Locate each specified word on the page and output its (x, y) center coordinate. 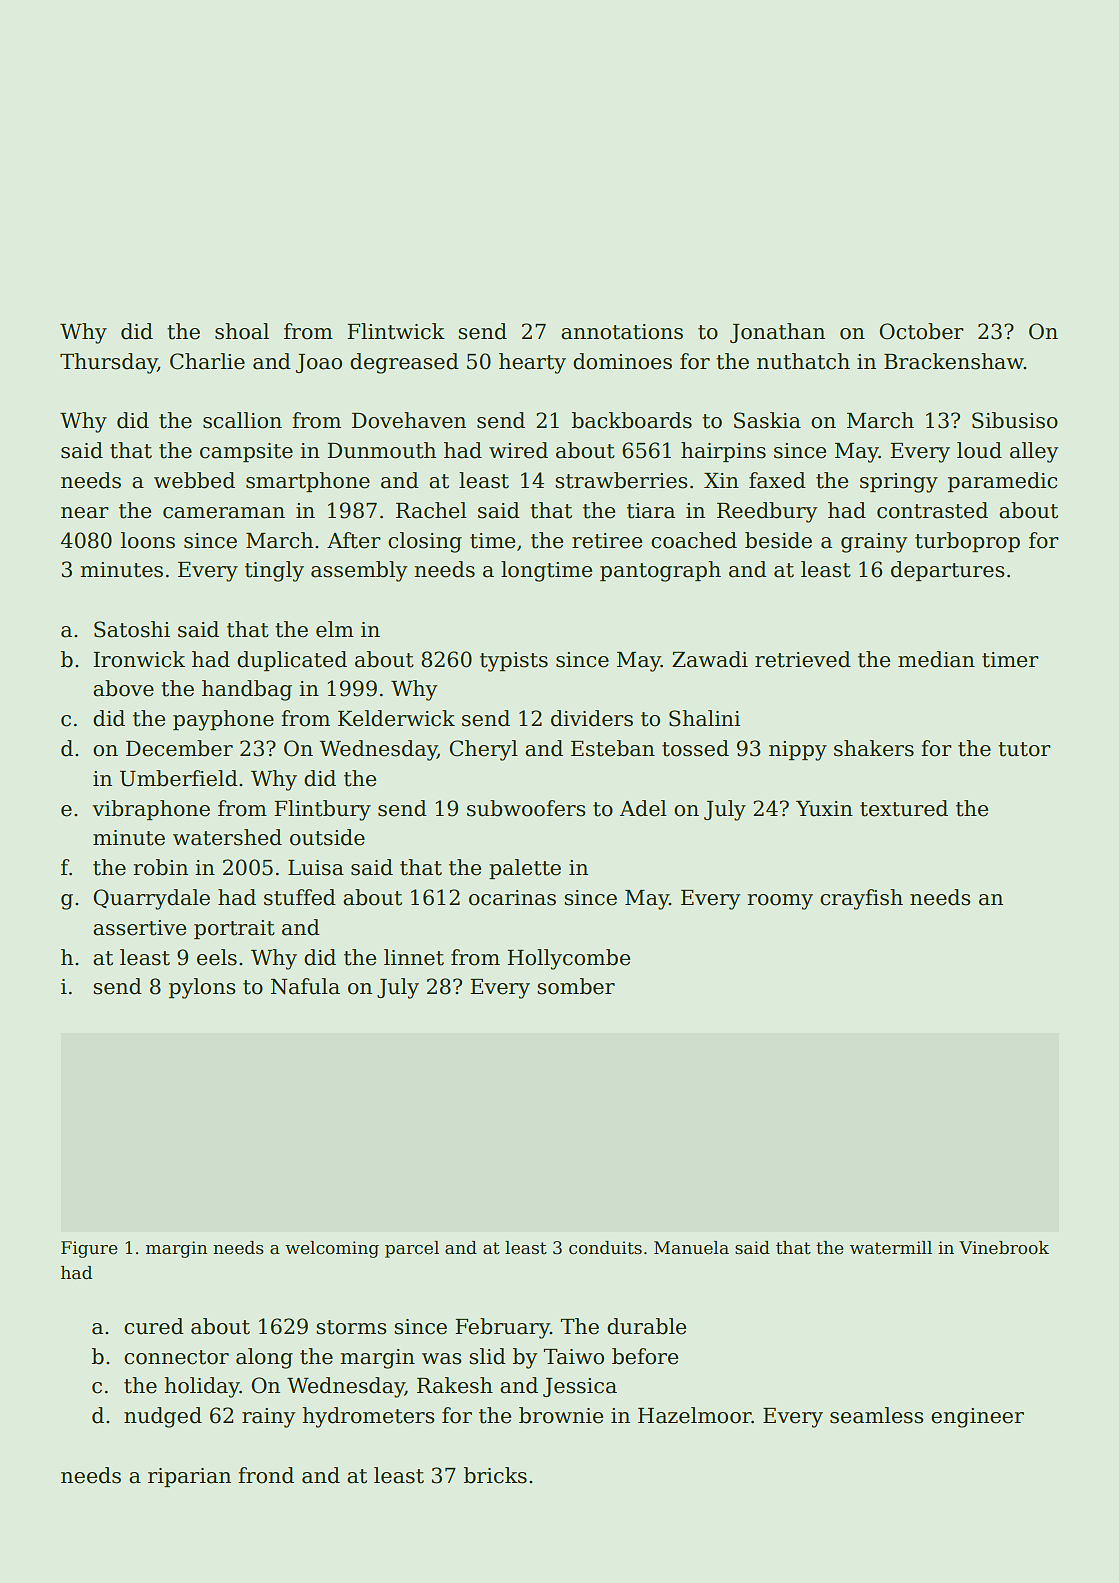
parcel (412, 1249)
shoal (242, 331)
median (936, 659)
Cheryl (483, 750)
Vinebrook (1004, 1248)
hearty (532, 363)
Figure (89, 1249)
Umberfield (179, 778)
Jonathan (777, 333)
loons (148, 540)
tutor (1024, 749)
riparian (189, 1477)
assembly (359, 571)
